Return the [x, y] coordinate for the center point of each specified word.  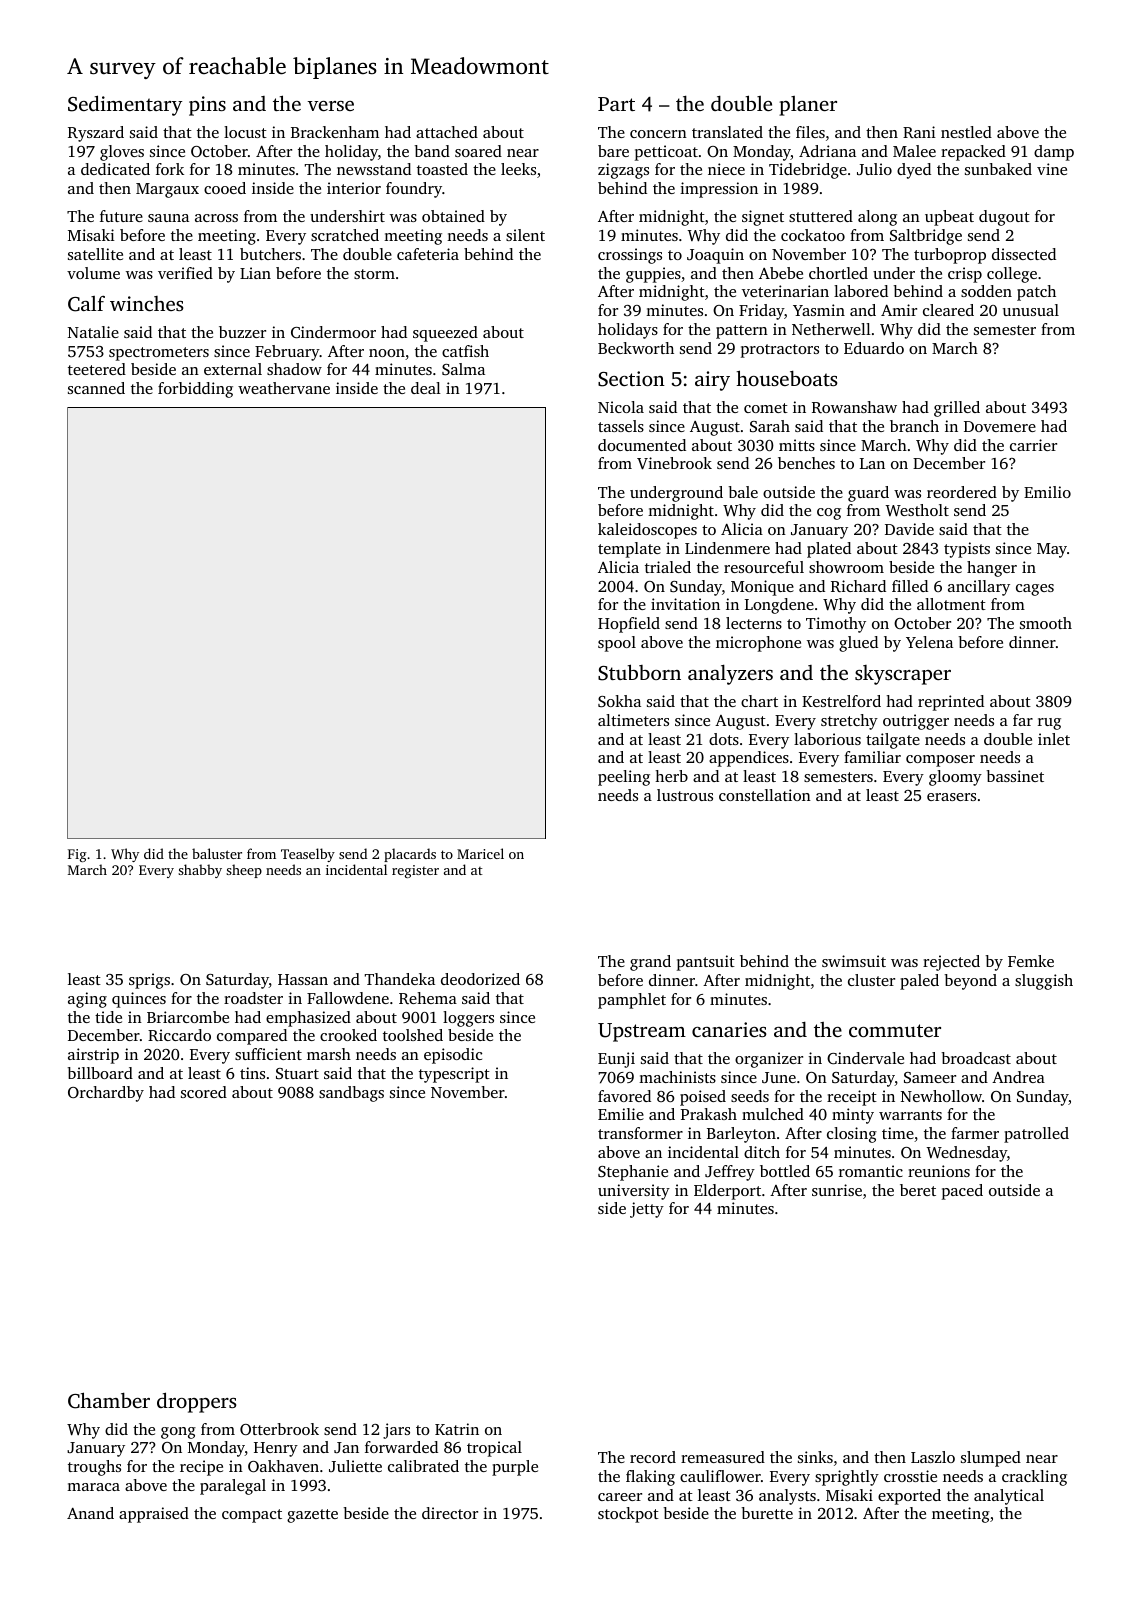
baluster [217, 853]
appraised [154, 1515]
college [1012, 275]
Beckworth [636, 348]
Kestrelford [841, 701]
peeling [624, 778]
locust [245, 132]
